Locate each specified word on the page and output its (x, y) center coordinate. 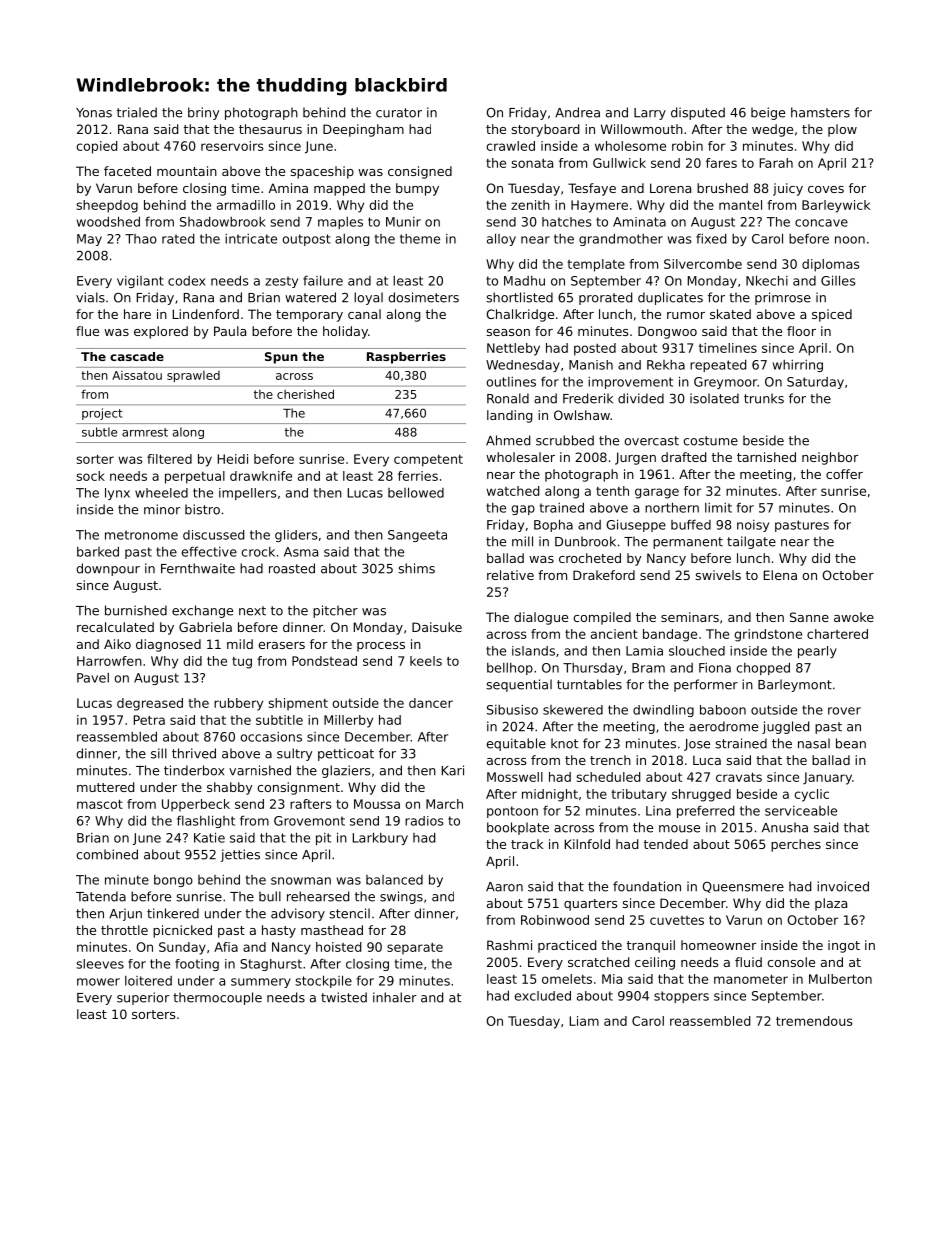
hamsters (820, 112)
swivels (718, 575)
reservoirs (232, 146)
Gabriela (205, 627)
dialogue (541, 618)
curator (399, 113)
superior (143, 998)
